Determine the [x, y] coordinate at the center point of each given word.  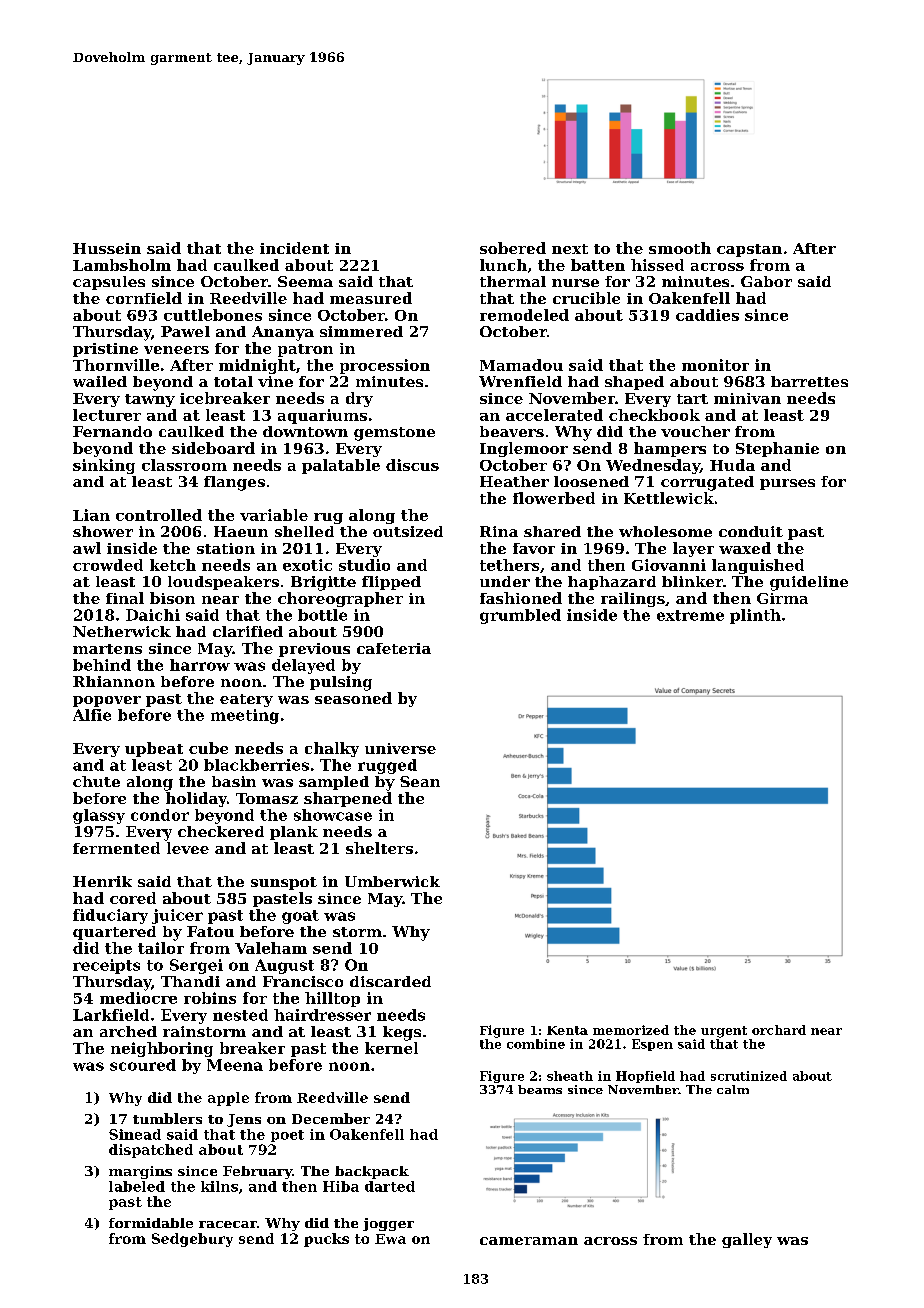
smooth [680, 248]
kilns [219, 1186]
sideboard [213, 448]
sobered [513, 248]
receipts [106, 966]
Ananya [283, 333]
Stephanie [777, 449]
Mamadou [521, 365]
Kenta [567, 1030]
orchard [779, 1030]
